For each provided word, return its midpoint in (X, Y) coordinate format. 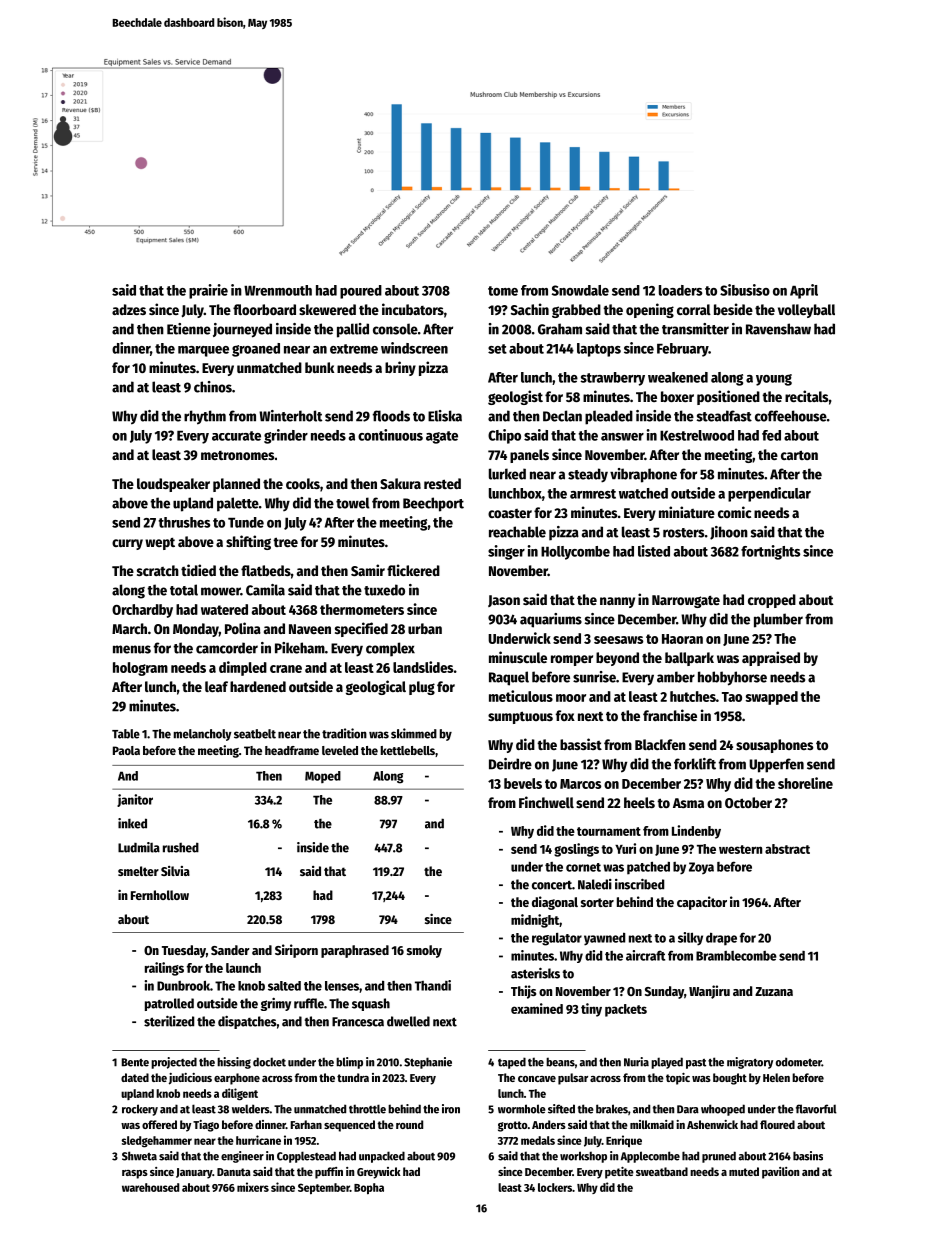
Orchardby (142, 611)
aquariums (551, 620)
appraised (771, 658)
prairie (208, 291)
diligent (240, 1094)
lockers (555, 1187)
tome (503, 291)
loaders (680, 290)
